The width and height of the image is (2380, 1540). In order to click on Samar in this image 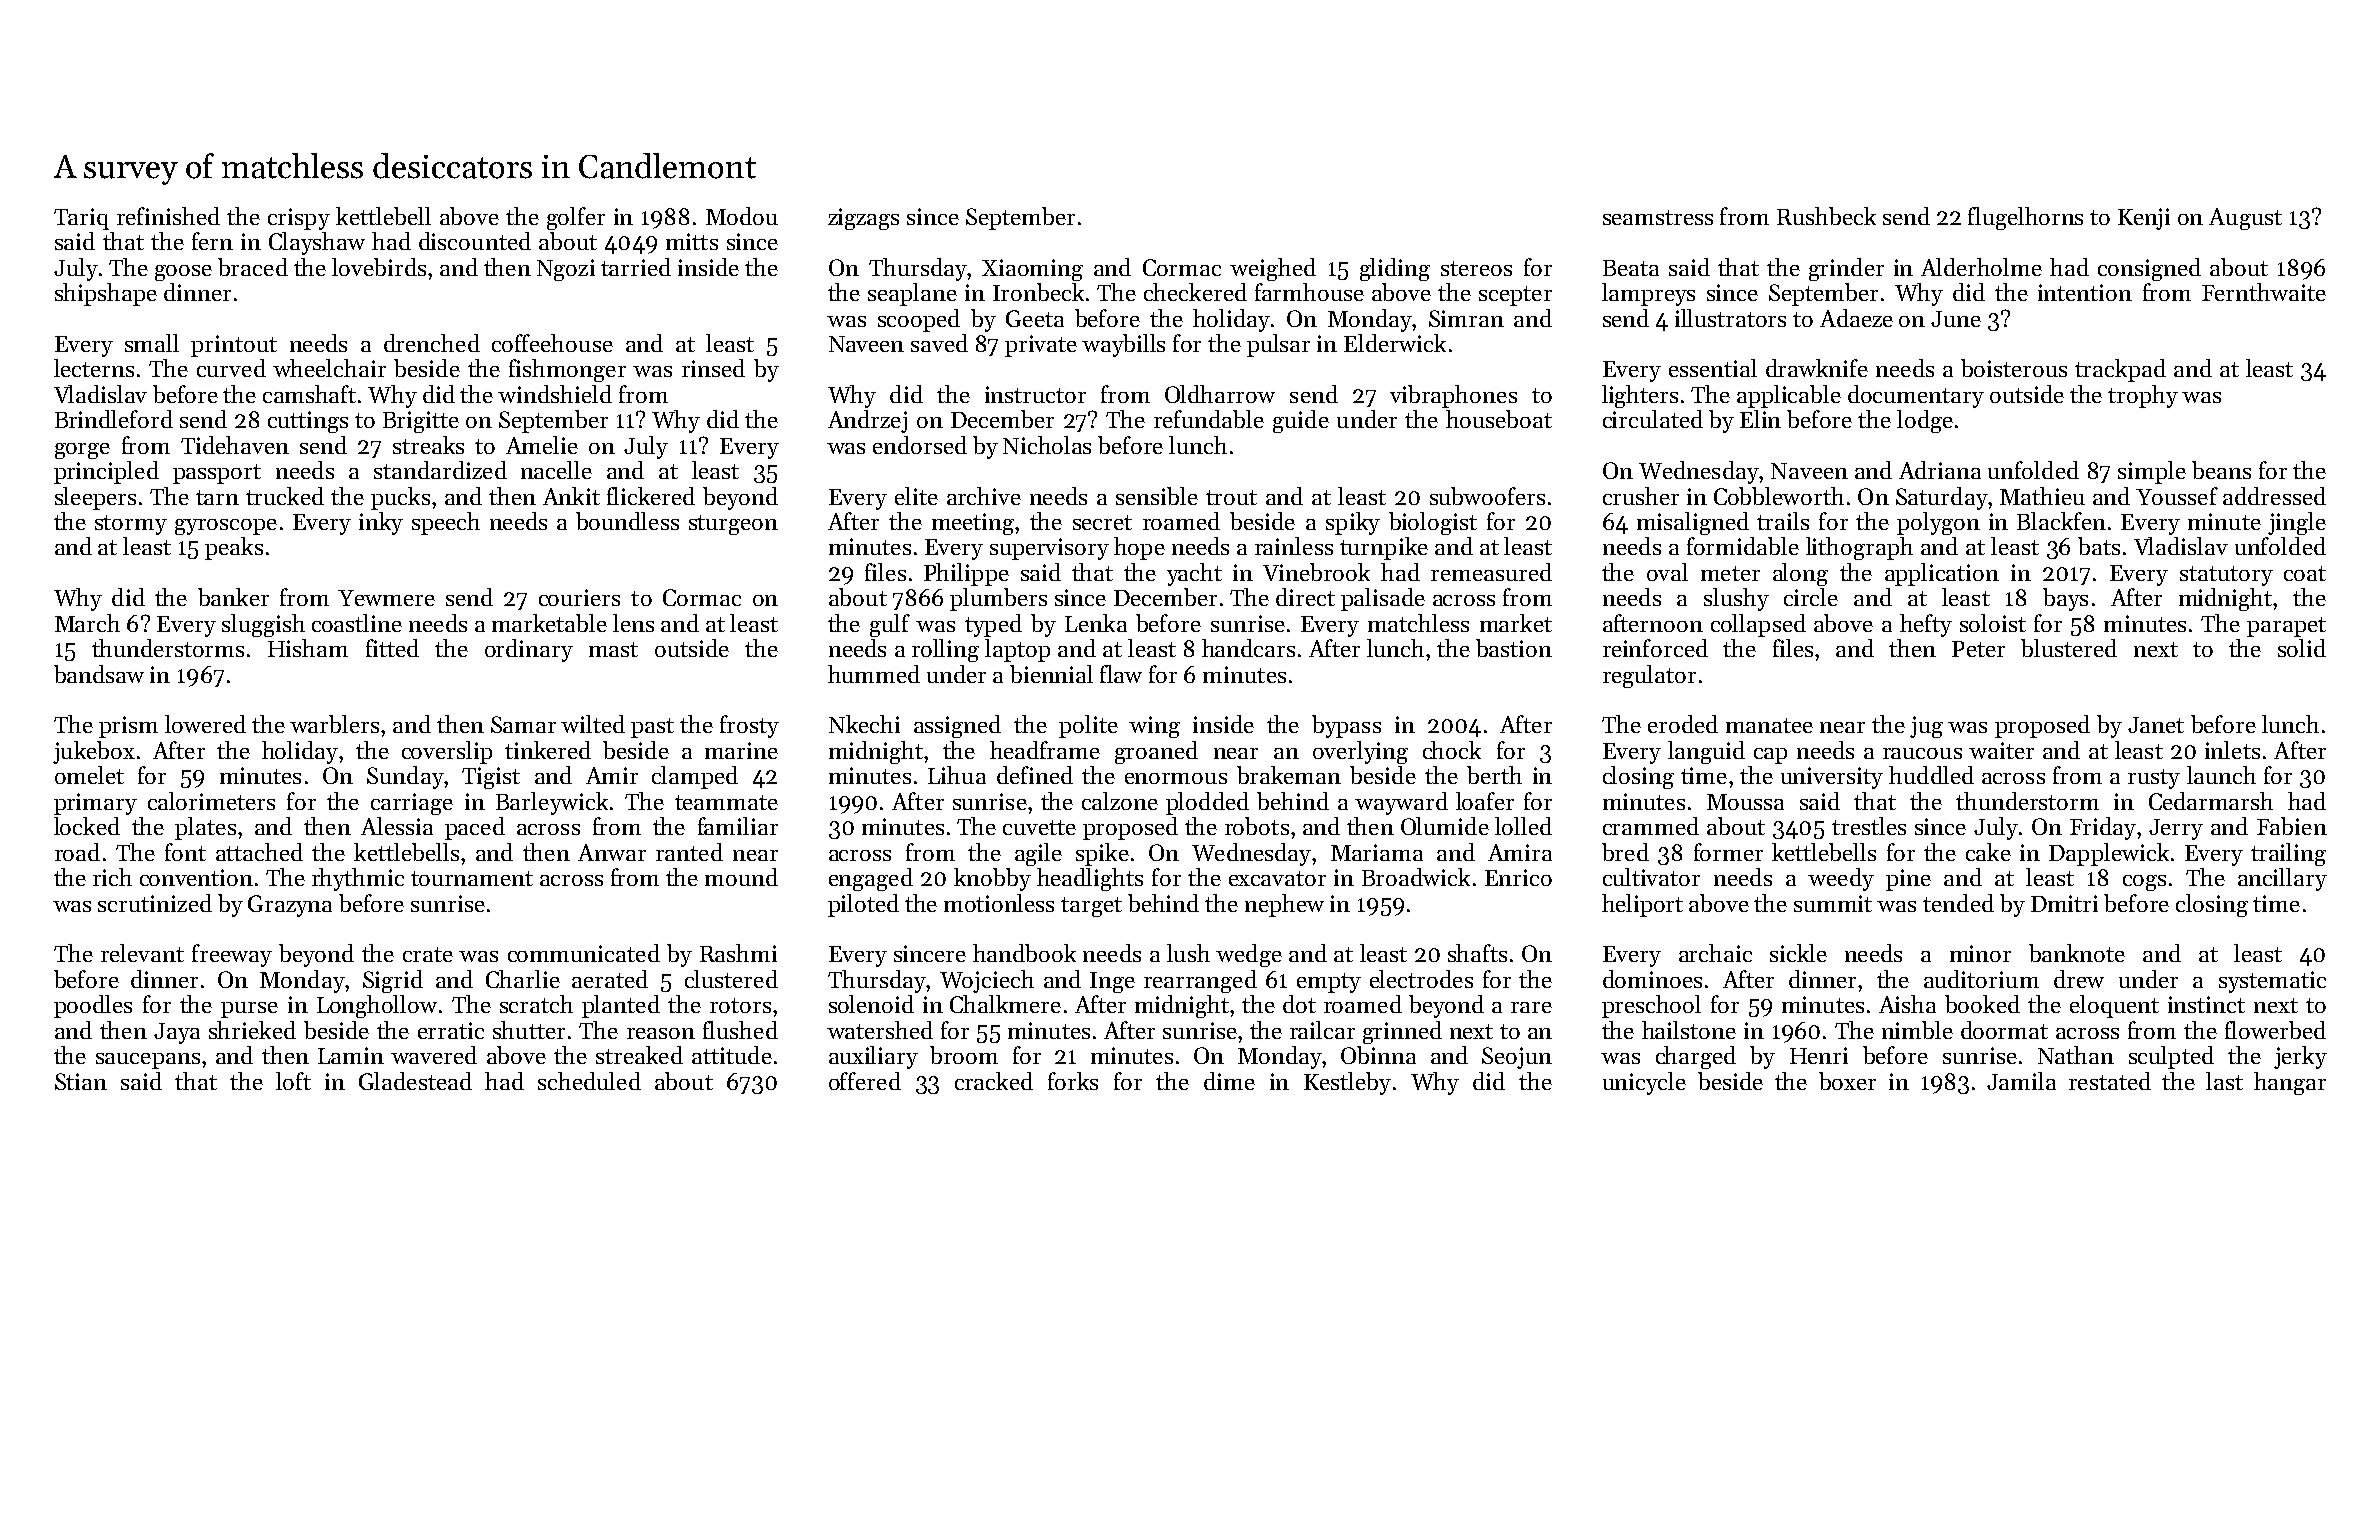, I will do `click(523, 724)`.
